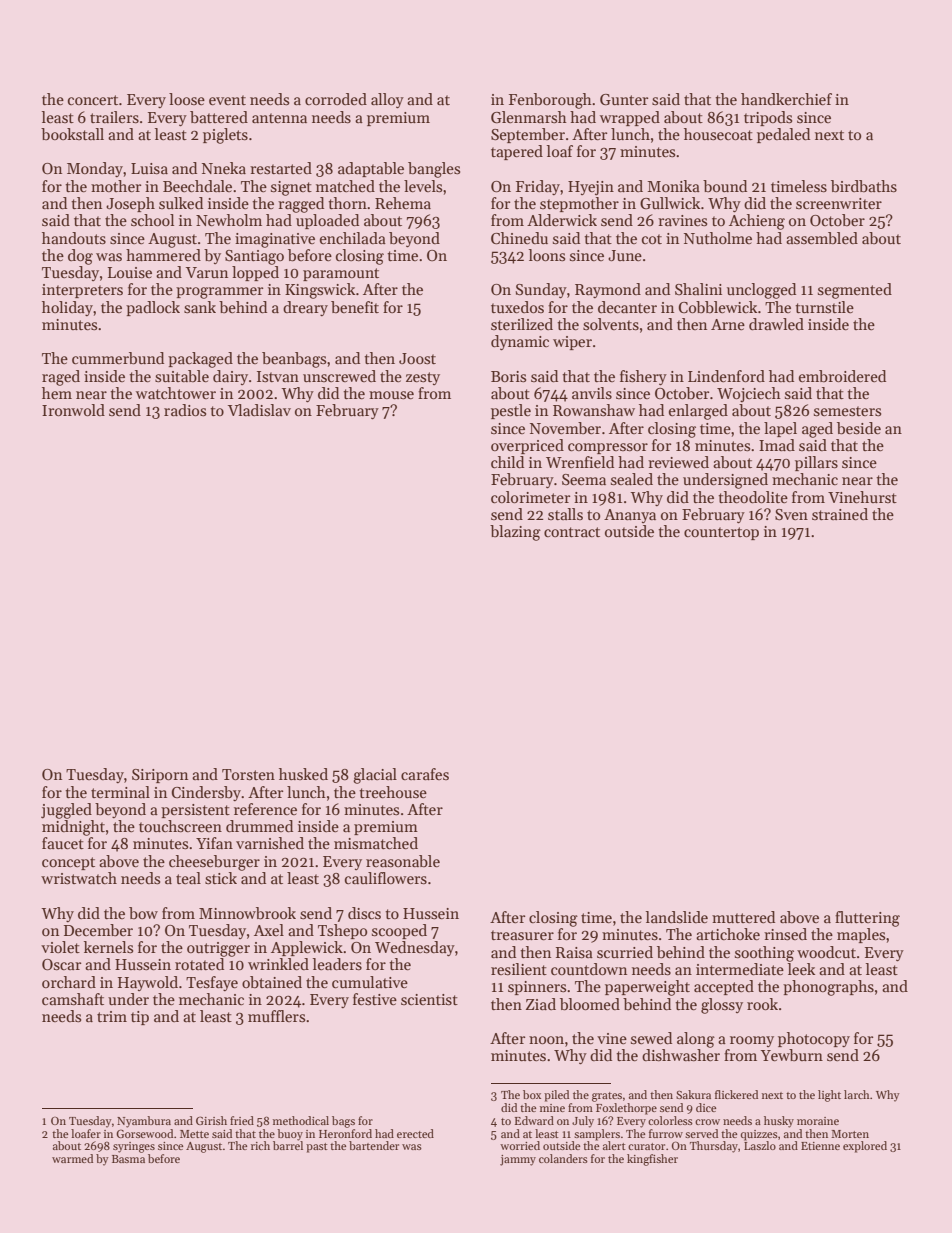 This screenshot has width=952, height=1233. I want to click on carafes, so click(425, 774).
